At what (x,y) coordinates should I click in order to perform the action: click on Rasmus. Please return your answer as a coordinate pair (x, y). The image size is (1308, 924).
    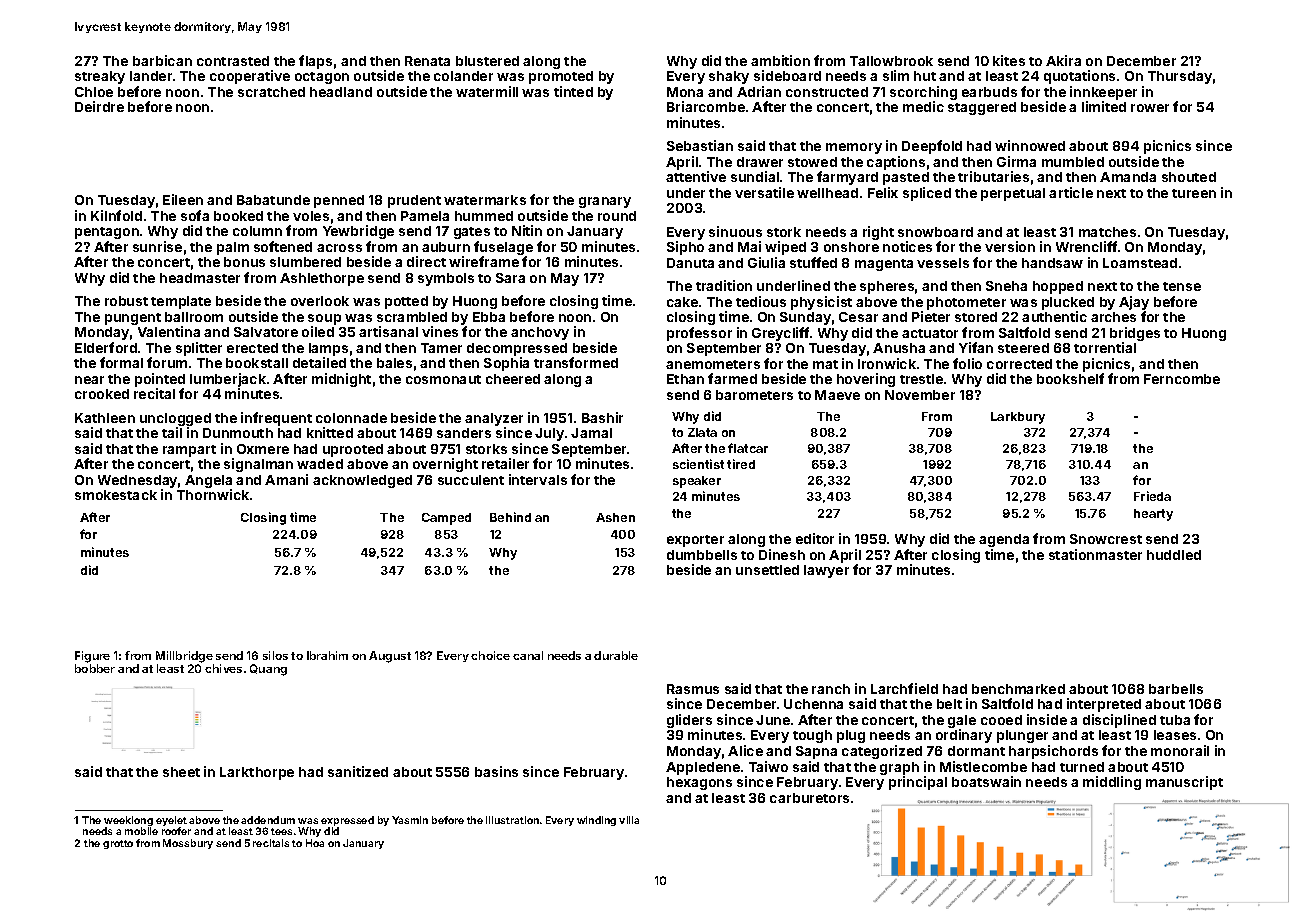
    Looking at the image, I should click on (693, 689).
